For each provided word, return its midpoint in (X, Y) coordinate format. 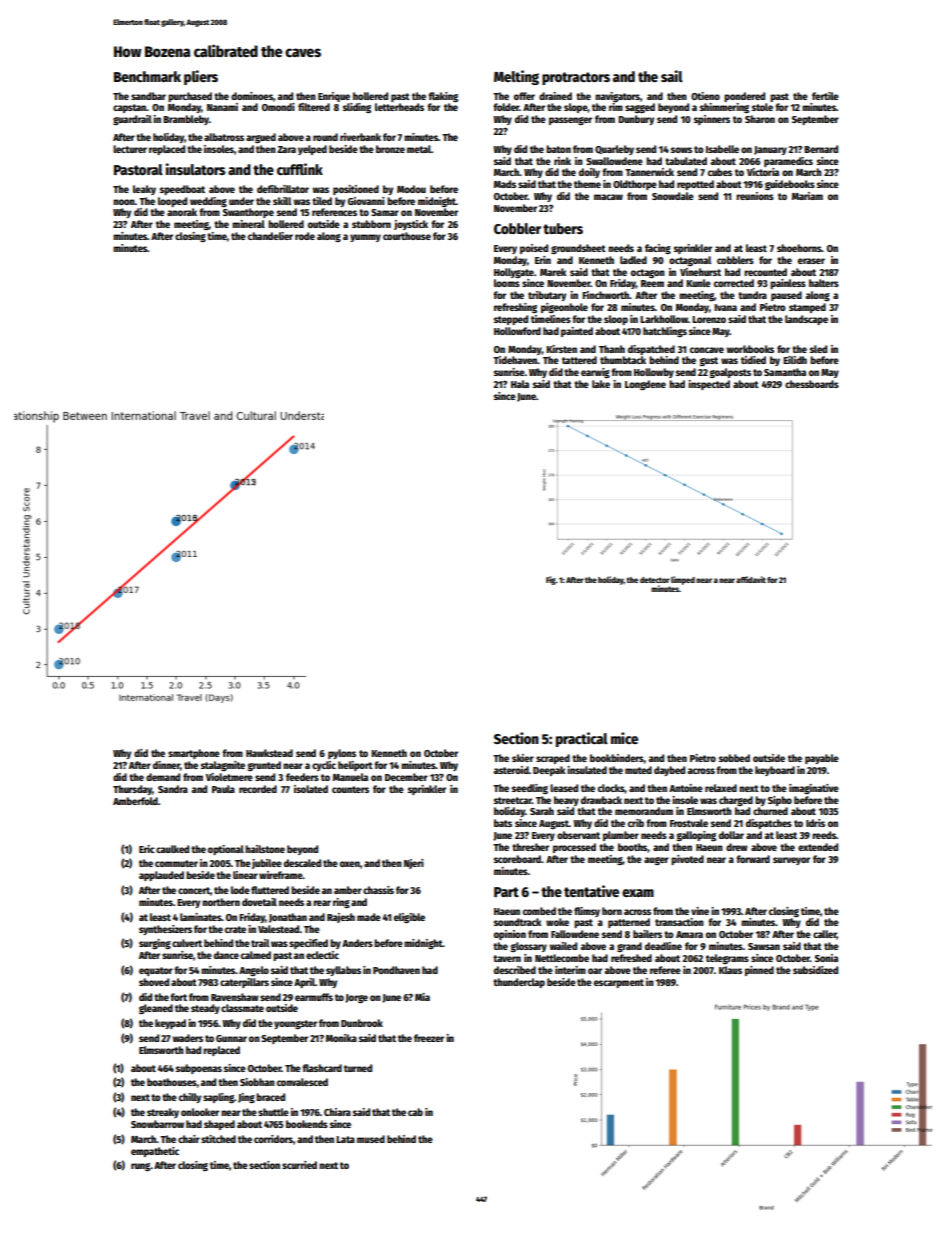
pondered (744, 97)
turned (358, 1068)
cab (415, 1112)
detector (655, 580)
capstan (130, 108)
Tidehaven (515, 360)
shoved (154, 982)
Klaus (730, 970)
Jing (246, 1098)
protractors (576, 78)
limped (683, 580)
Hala (520, 384)
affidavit (751, 579)
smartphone (194, 754)
